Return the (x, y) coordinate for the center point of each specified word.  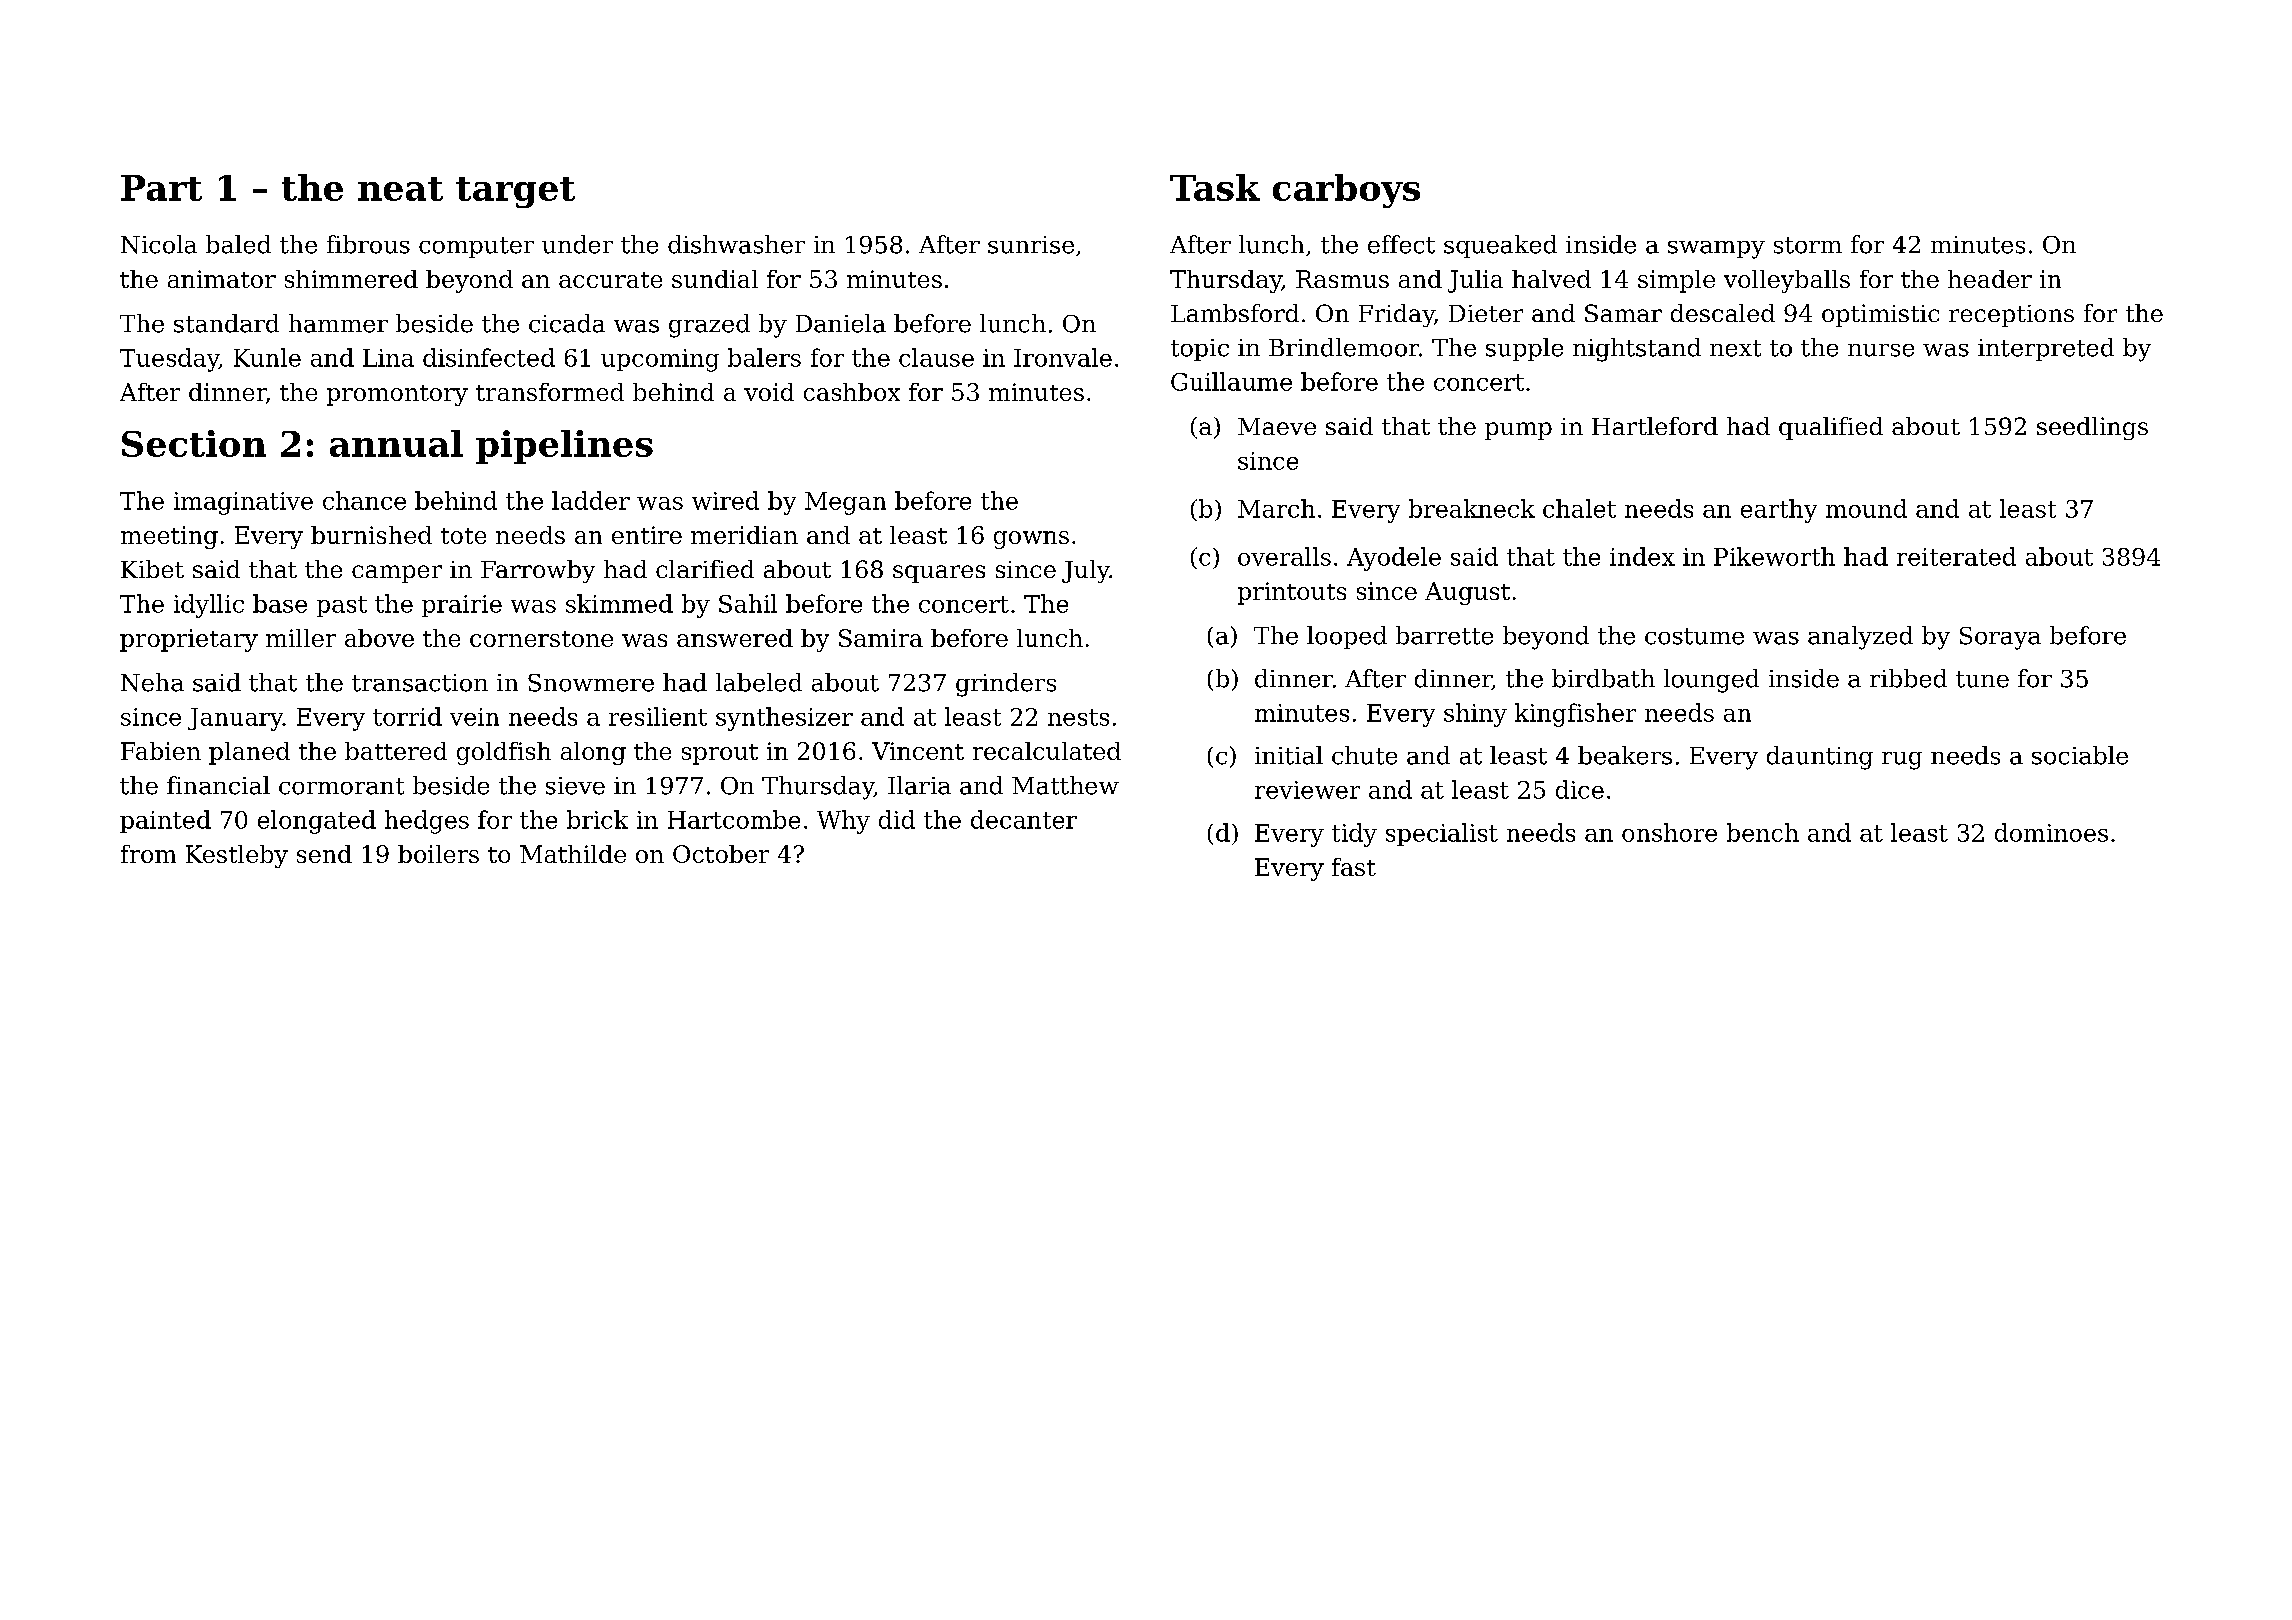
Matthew (1065, 785)
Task (1215, 187)
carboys (1346, 191)
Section (194, 443)
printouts (1292, 593)
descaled (1723, 313)
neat (400, 189)
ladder (591, 500)
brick (597, 819)
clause (936, 357)
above (379, 638)
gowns (1031, 540)
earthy (1779, 511)
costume (1694, 636)
